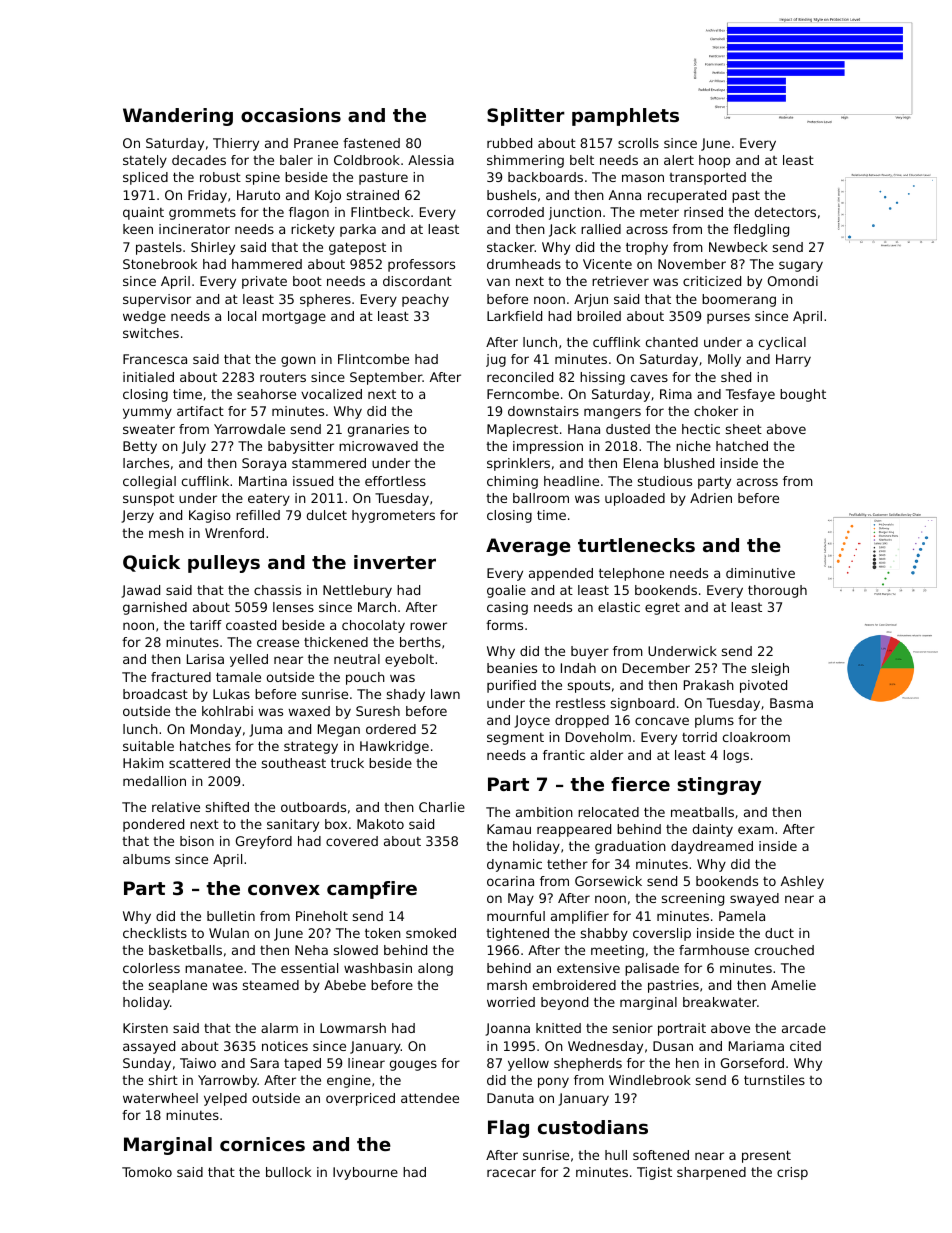 The width and height of the screenshot is (952, 1233). What do you see at coordinates (496, 360) in the screenshot?
I see `jug` at bounding box center [496, 360].
